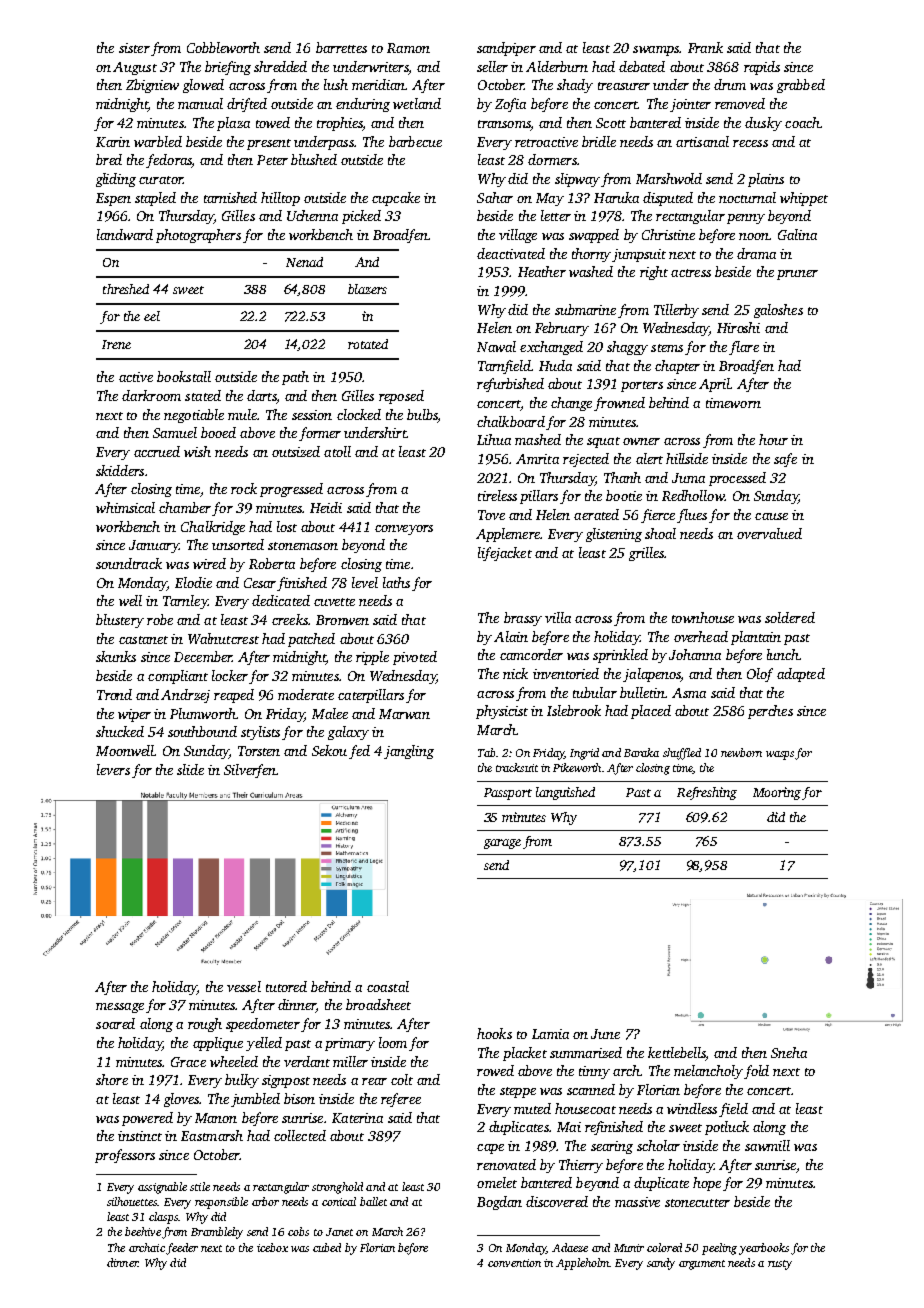 This document has height=1308, width=924. Describe the element at coordinates (705, 47) in the document. I see `Frank` at that location.
